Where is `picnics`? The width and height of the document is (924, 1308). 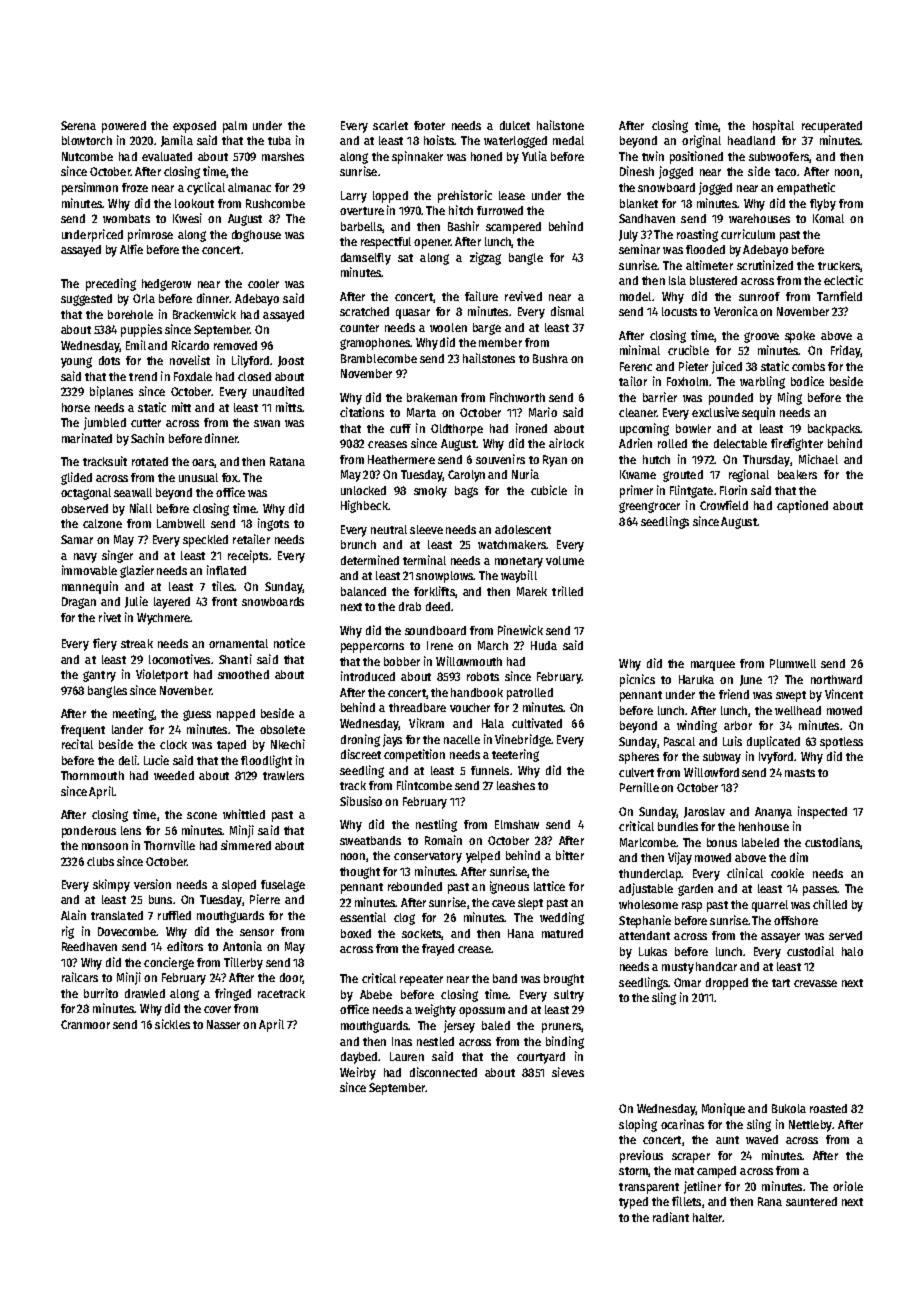
picnics is located at coordinates (637, 680).
